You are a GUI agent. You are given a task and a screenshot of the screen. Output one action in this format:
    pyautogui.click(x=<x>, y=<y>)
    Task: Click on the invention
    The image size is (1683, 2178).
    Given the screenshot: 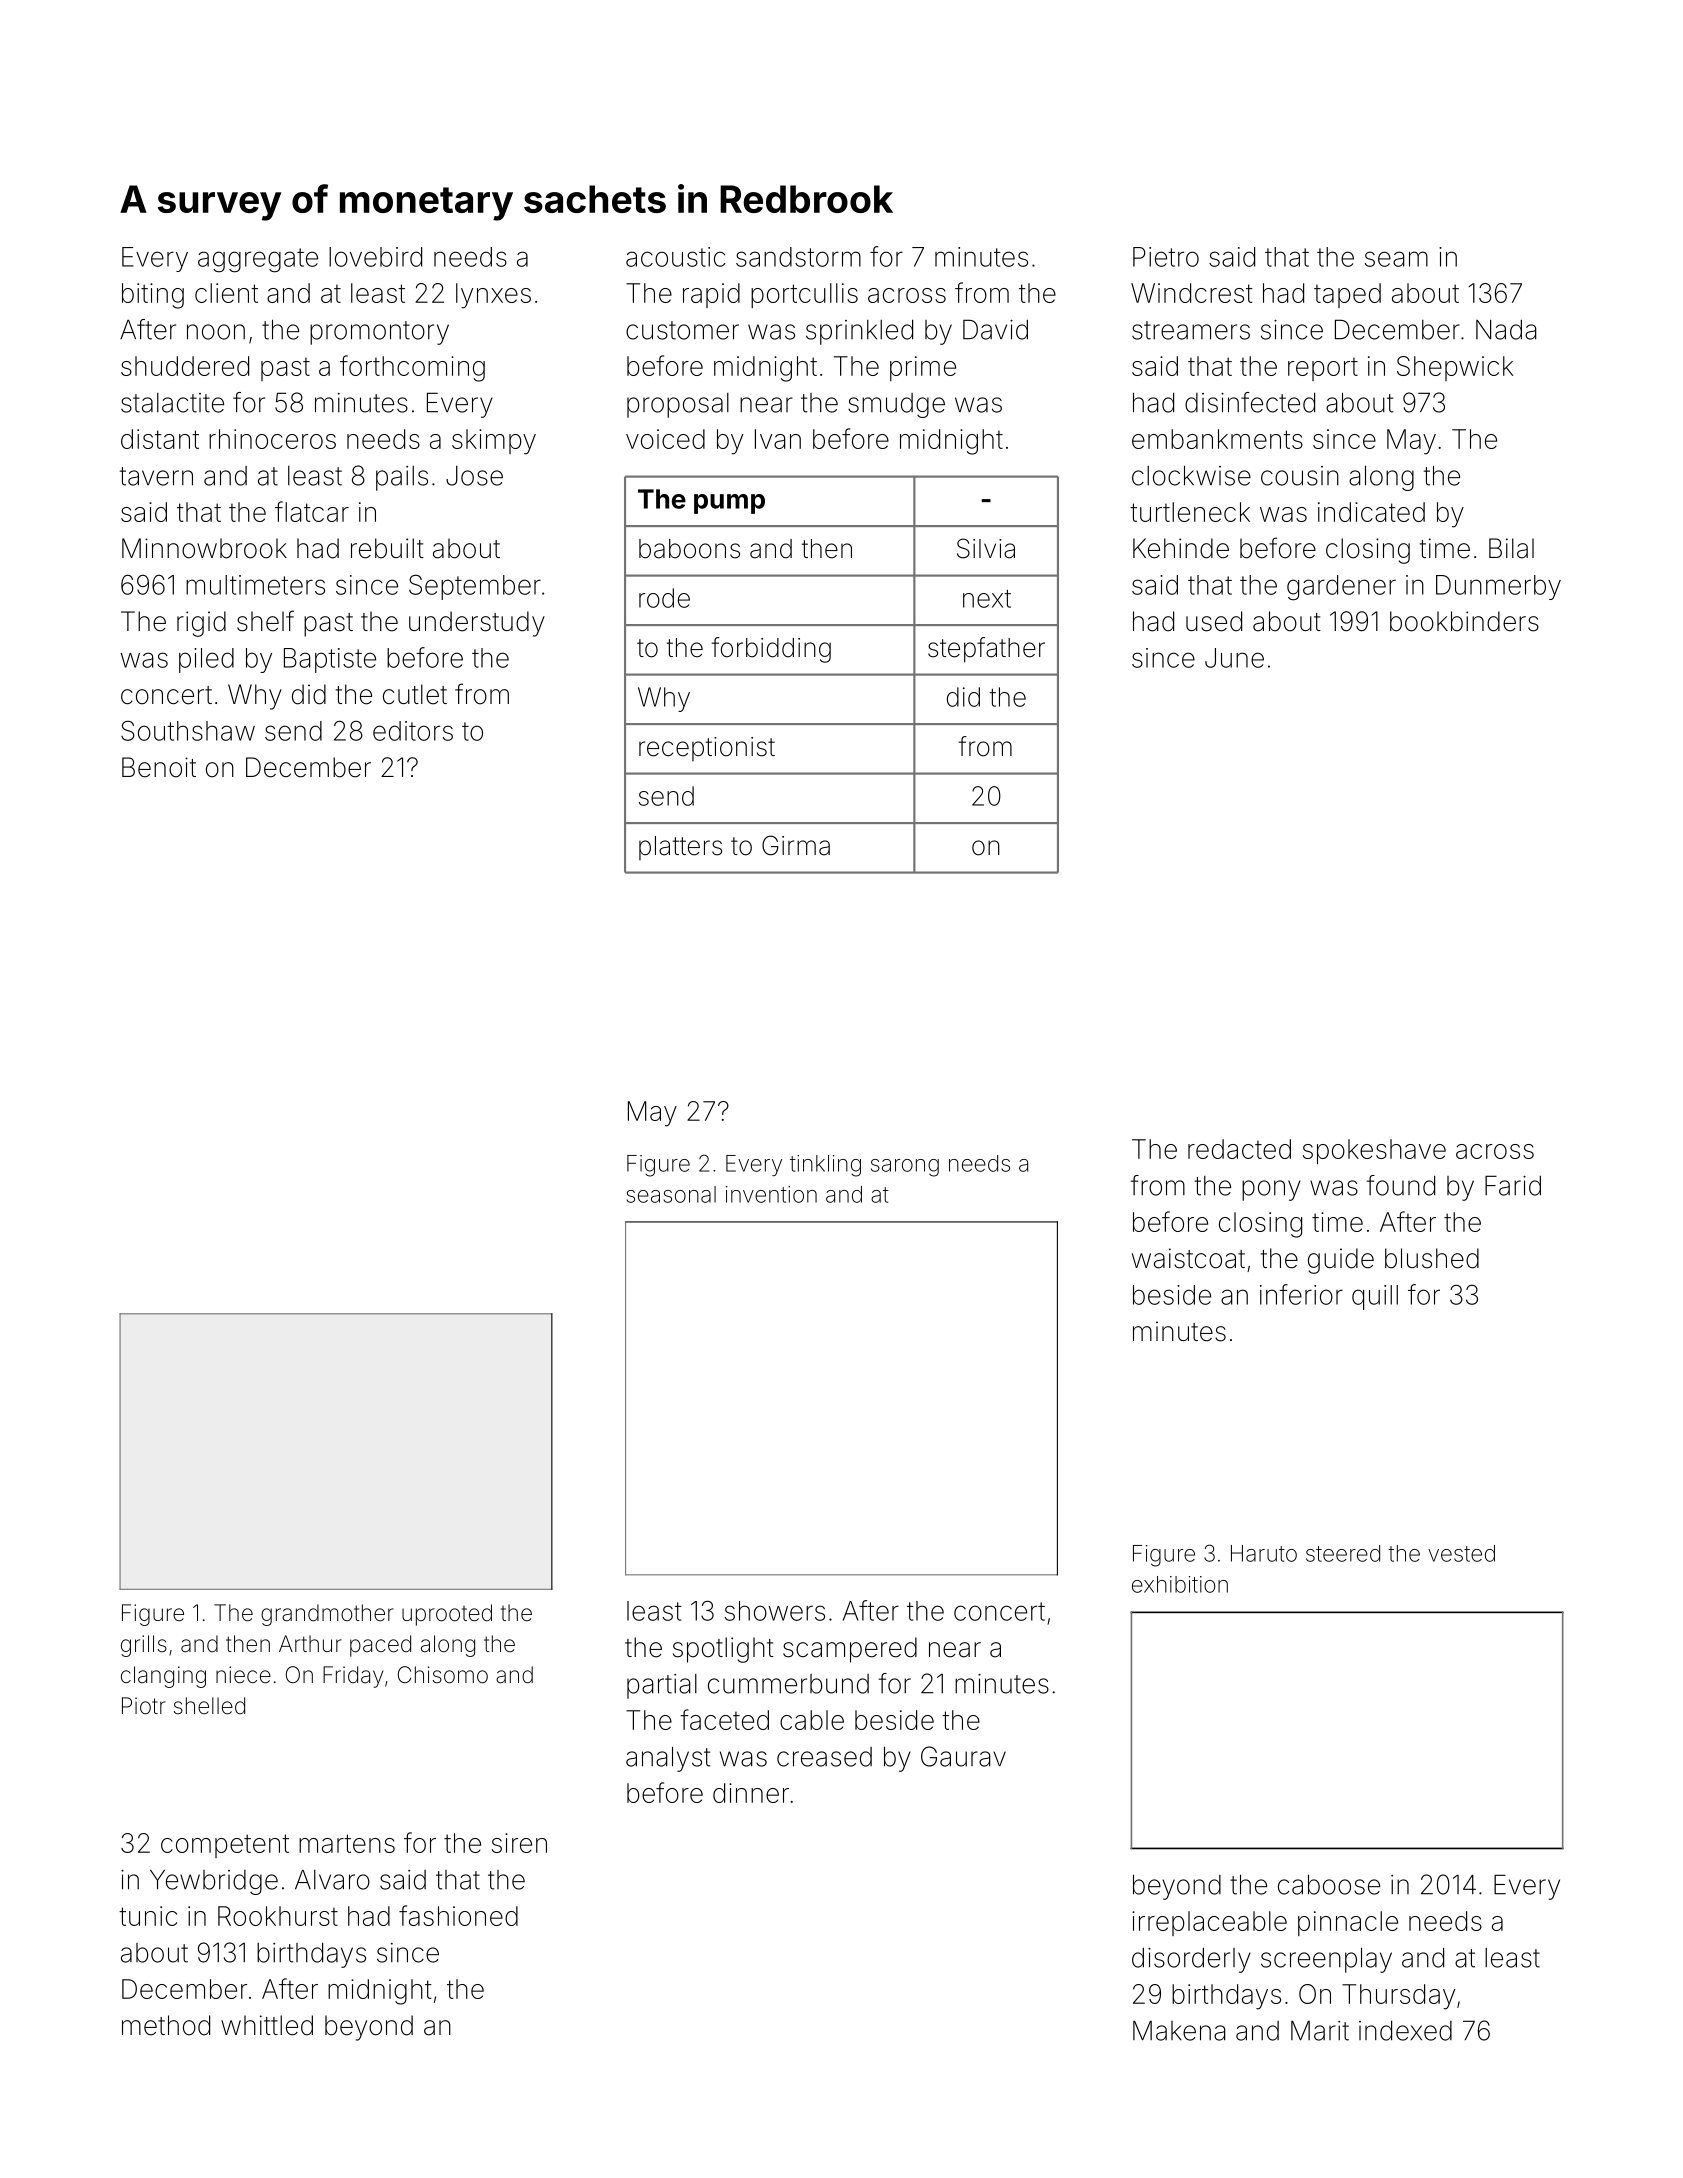 What is the action you would take?
    pyautogui.click(x=771, y=1194)
